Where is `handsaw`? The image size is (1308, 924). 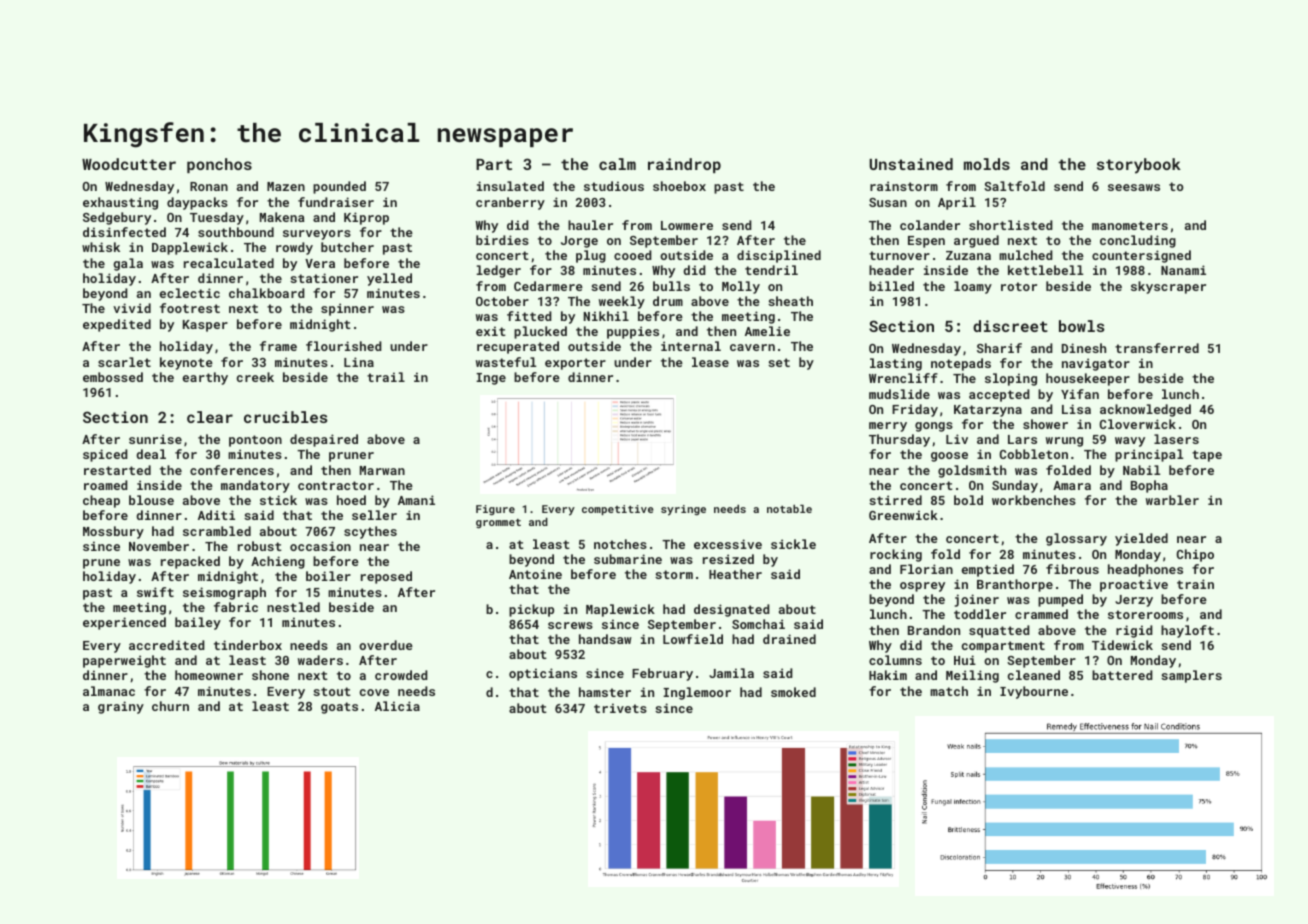
handsaw is located at coordinates (605, 639).
